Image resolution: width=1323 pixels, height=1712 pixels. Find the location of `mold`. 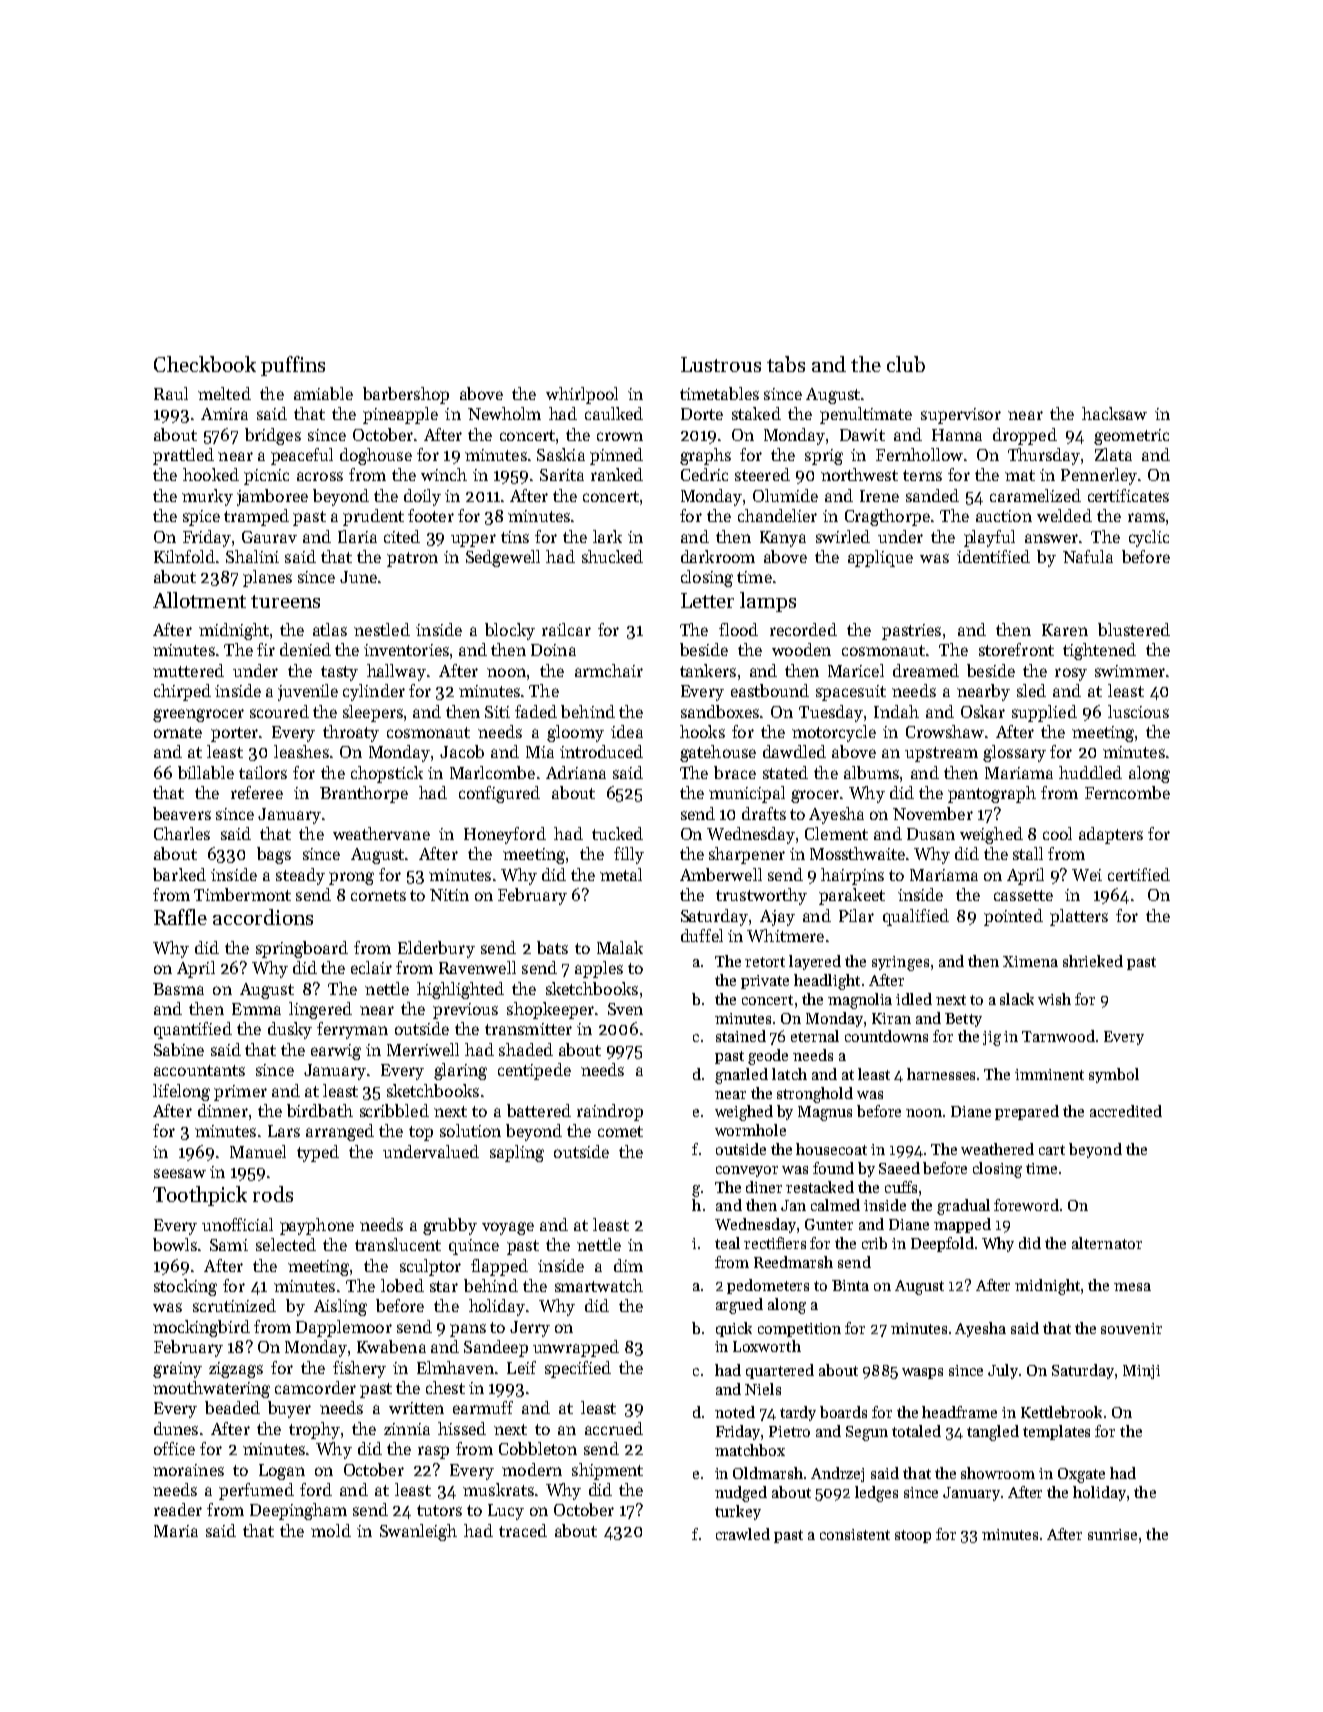

mold is located at coordinates (331, 1530).
